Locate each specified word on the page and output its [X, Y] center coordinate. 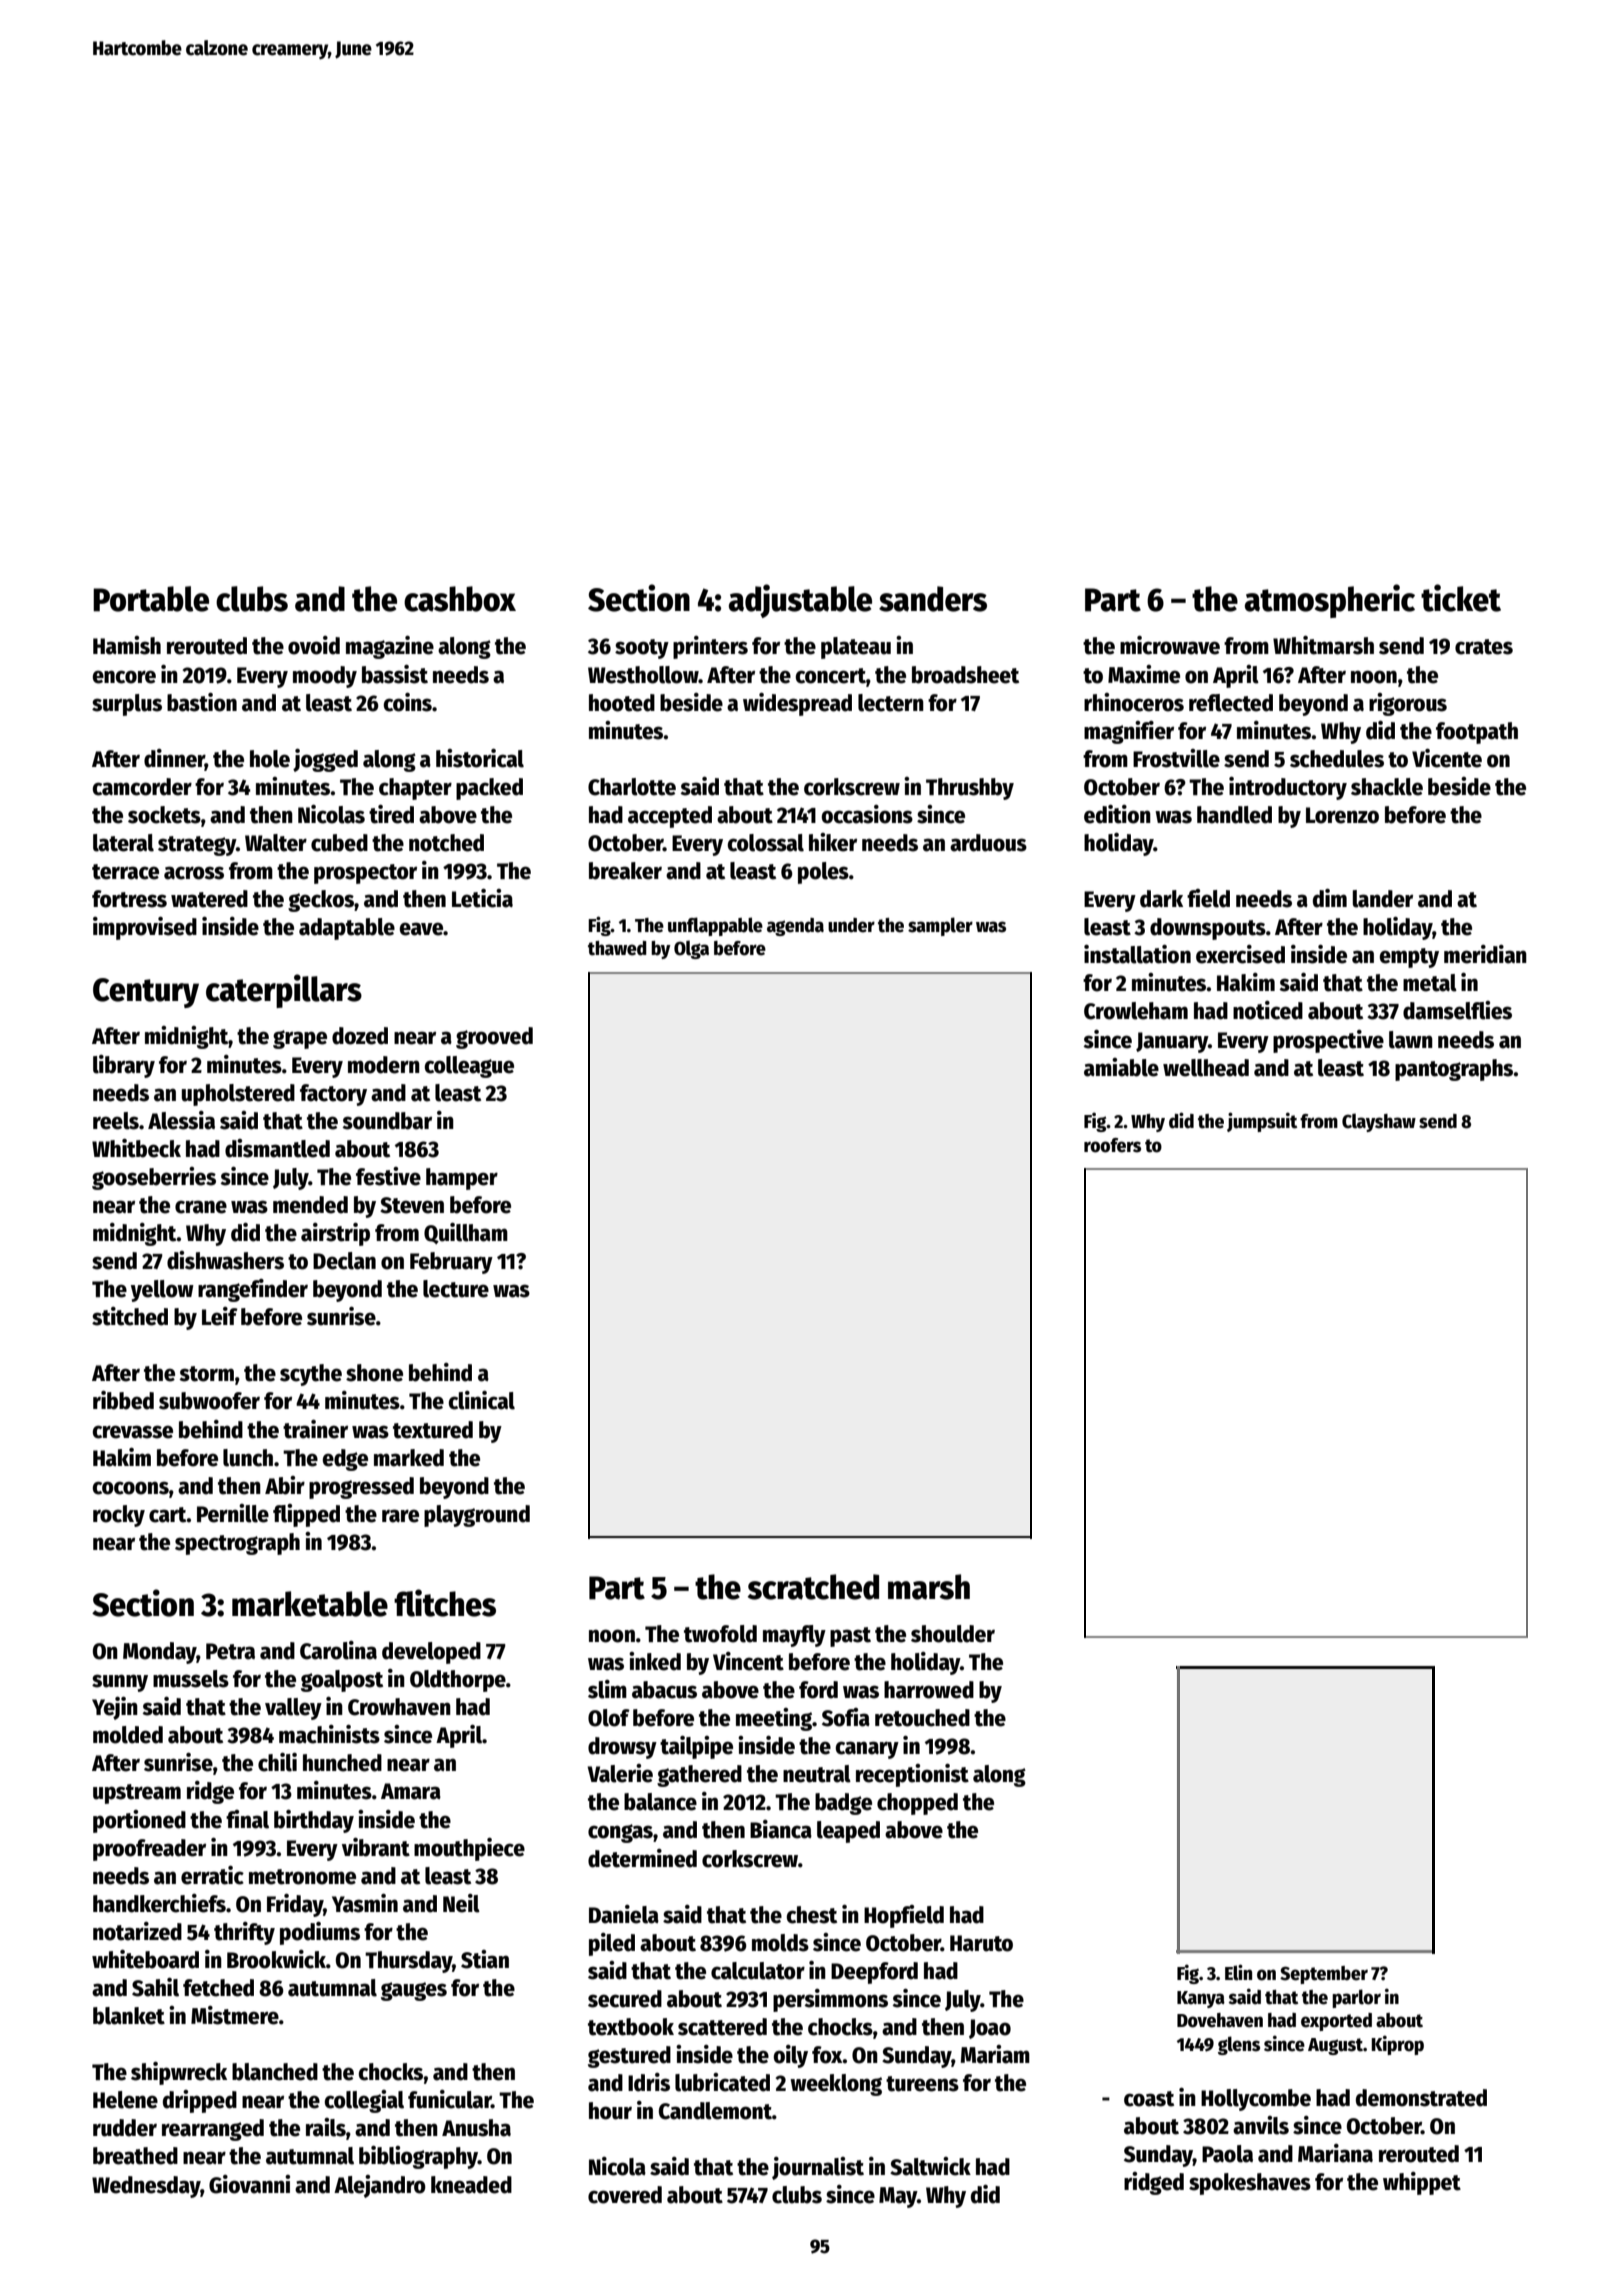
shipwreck [179, 2073]
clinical [481, 1400]
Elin [1238, 1972]
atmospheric [1330, 601]
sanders [933, 599]
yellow [162, 1291]
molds [780, 1943]
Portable [151, 599]
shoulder [953, 1634]
